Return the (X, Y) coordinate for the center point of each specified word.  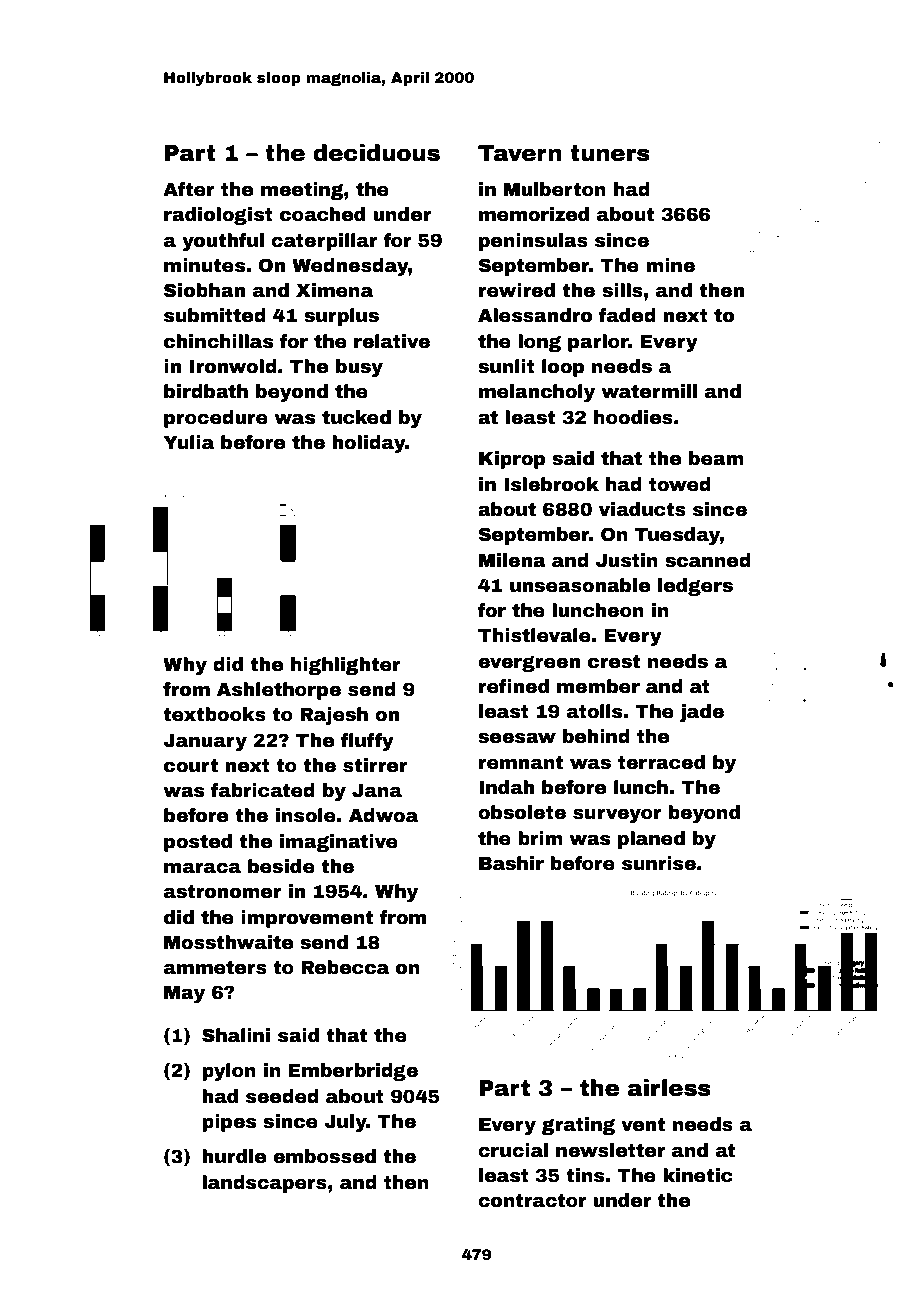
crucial (513, 1150)
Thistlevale (534, 635)
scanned (708, 560)
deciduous (376, 153)
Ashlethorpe (279, 691)
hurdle (234, 1156)
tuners (610, 153)
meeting (302, 191)
